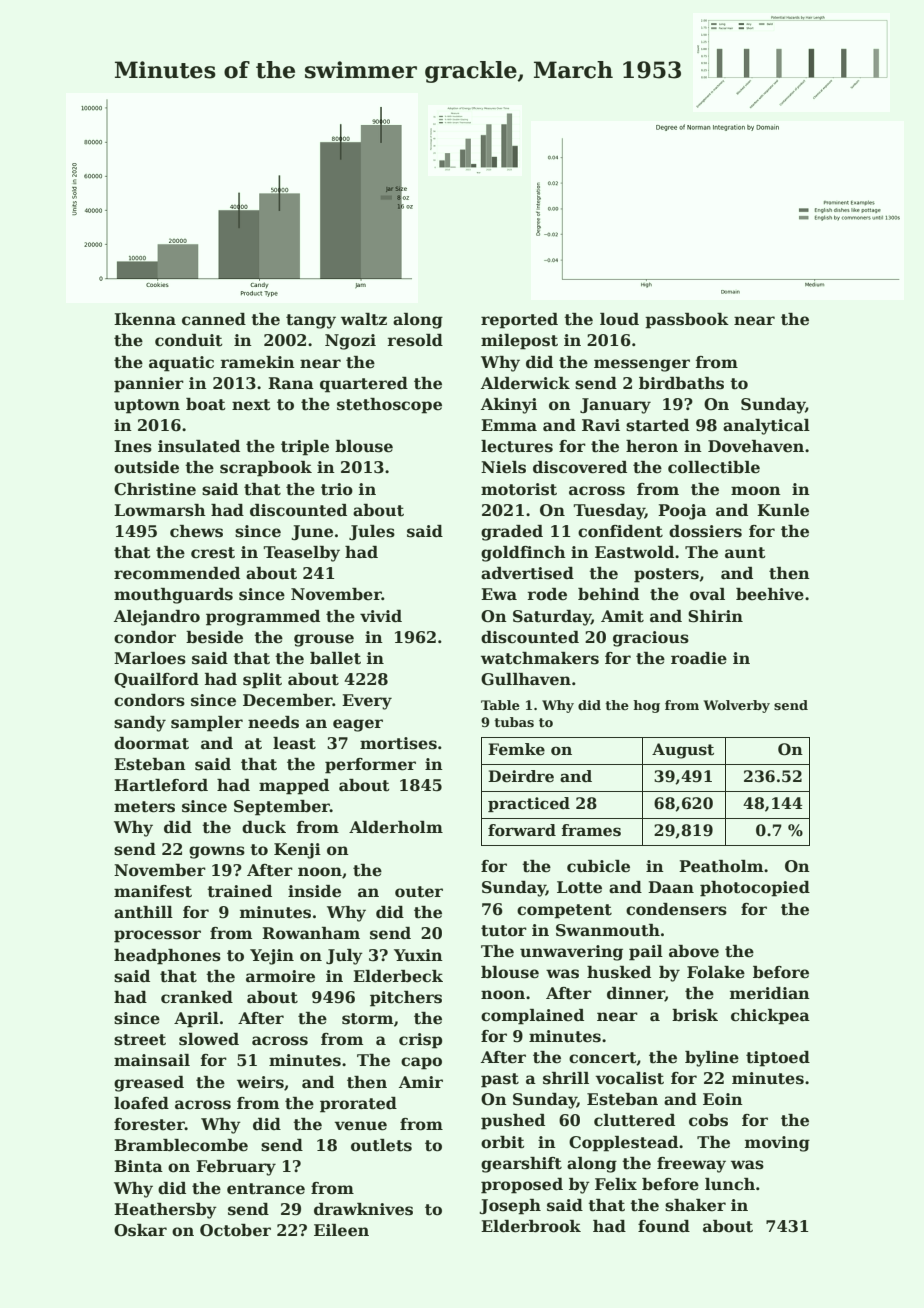 The height and width of the document is (1308, 924). I want to click on triple, so click(305, 448).
